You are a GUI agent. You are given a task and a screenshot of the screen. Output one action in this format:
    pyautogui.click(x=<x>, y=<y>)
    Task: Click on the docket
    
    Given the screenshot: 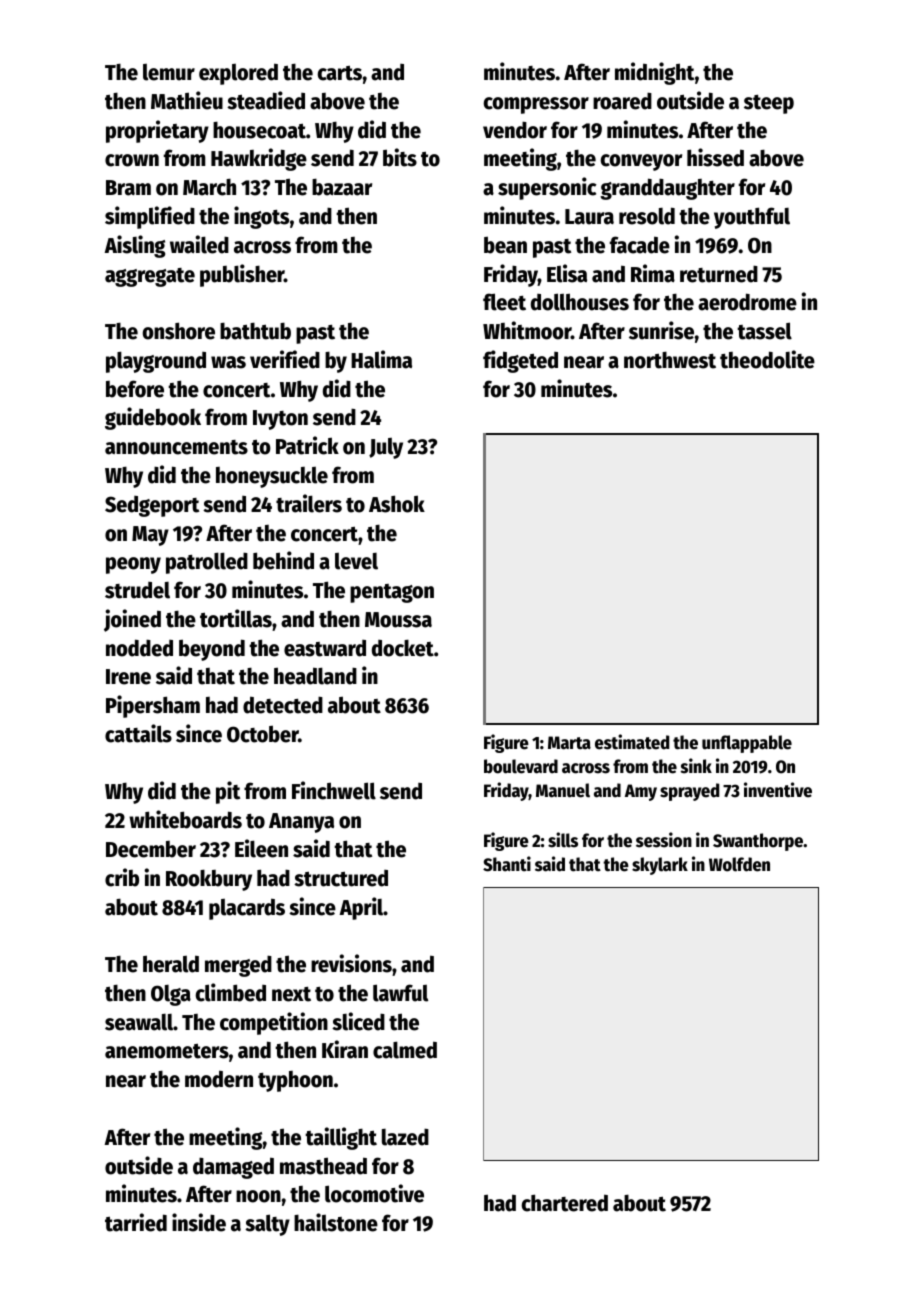 What is the action you would take?
    pyautogui.click(x=403, y=648)
